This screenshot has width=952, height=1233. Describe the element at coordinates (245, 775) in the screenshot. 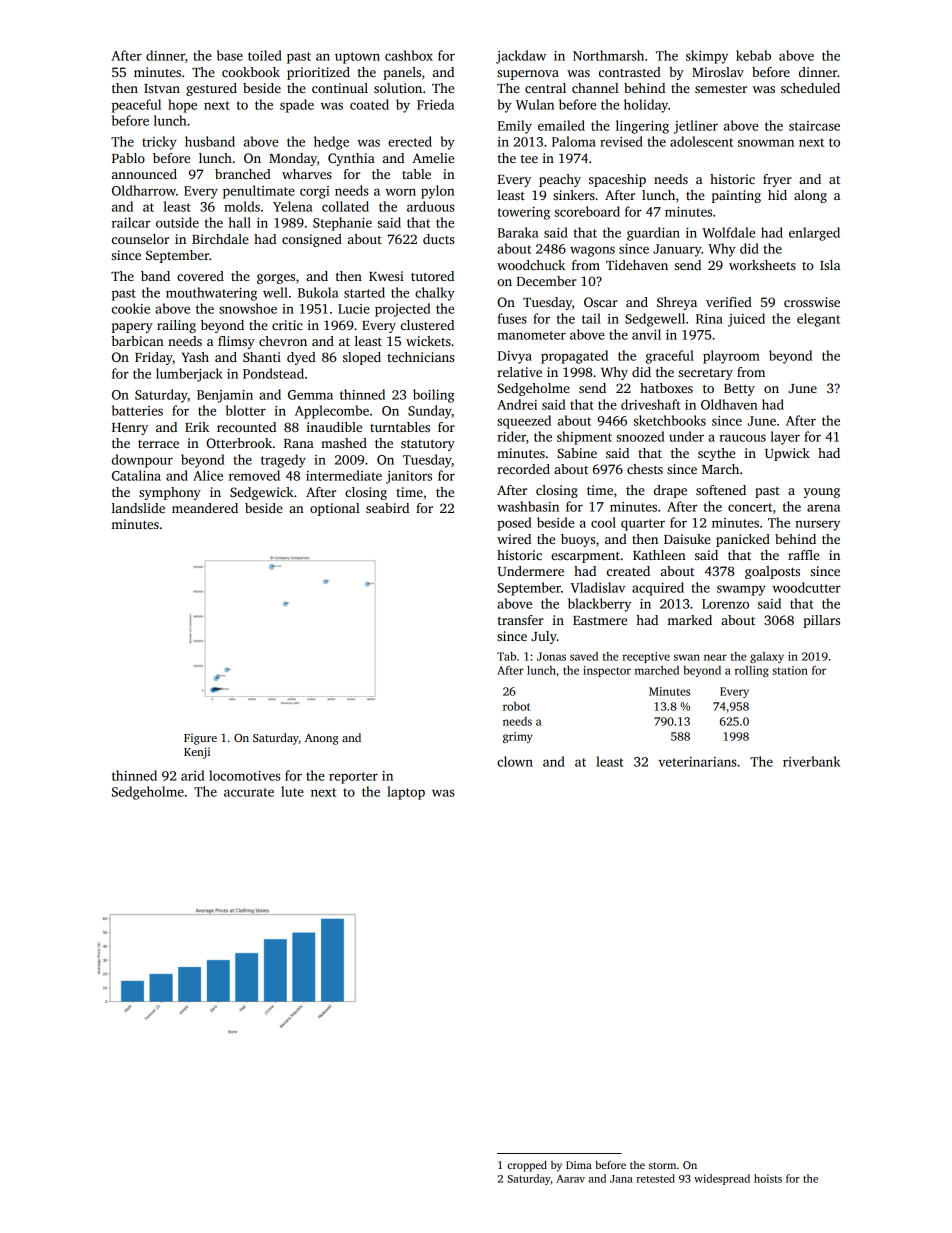

I see `locomotives` at that location.
